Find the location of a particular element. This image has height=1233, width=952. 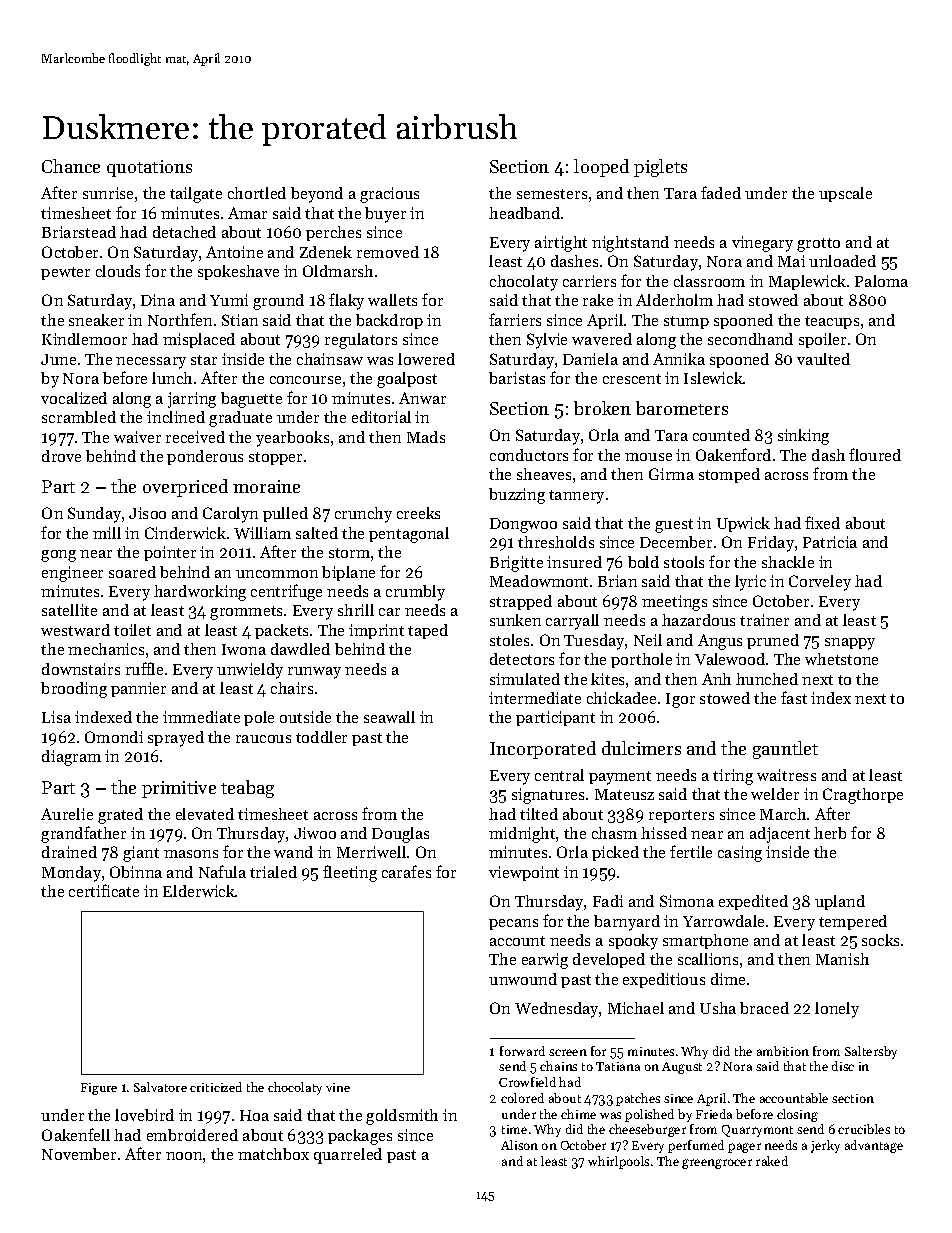

gracious is located at coordinates (389, 195).
